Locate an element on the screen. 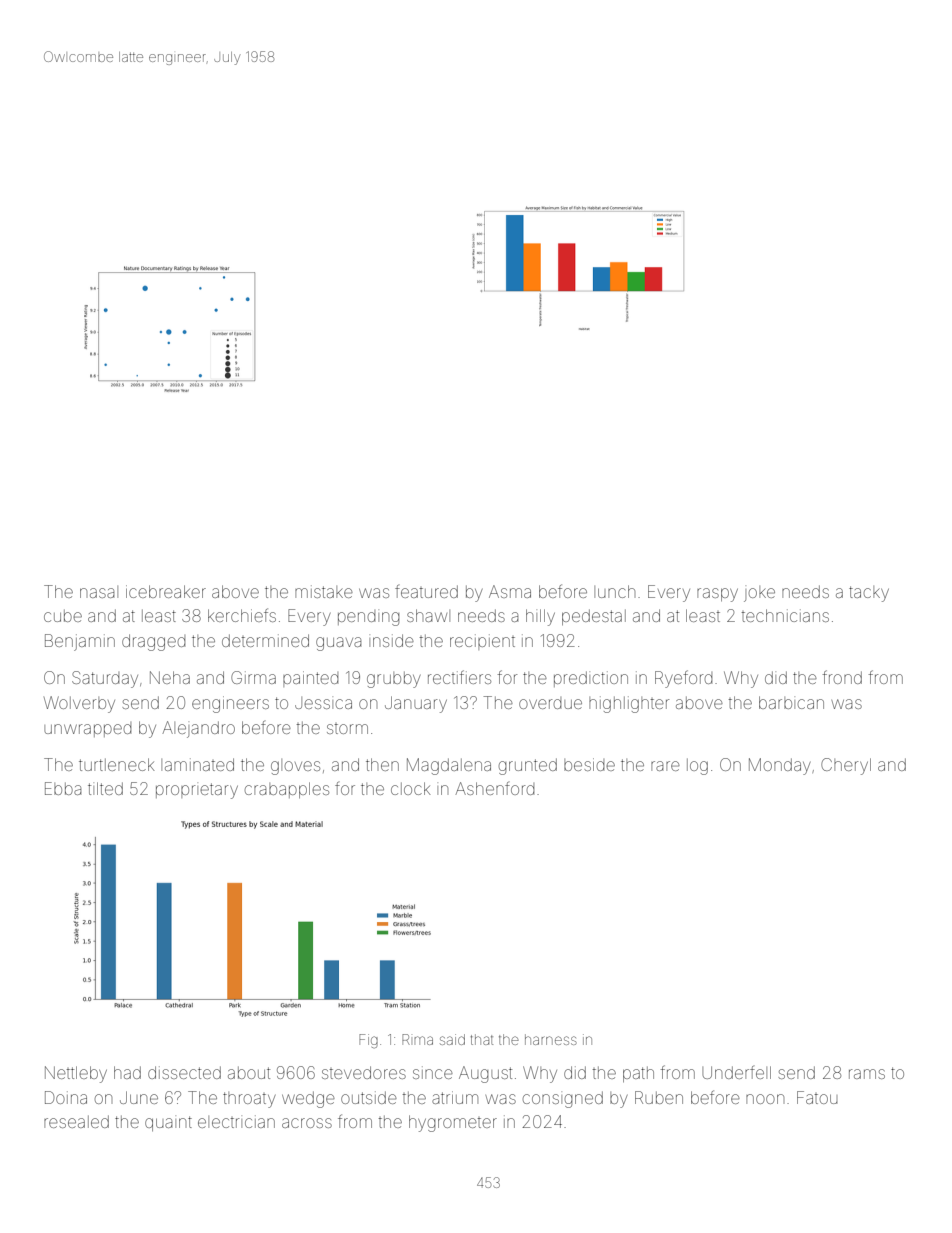 The width and height of the screenshot is (952, 1233). that is located at coordinates (482, 1039).
